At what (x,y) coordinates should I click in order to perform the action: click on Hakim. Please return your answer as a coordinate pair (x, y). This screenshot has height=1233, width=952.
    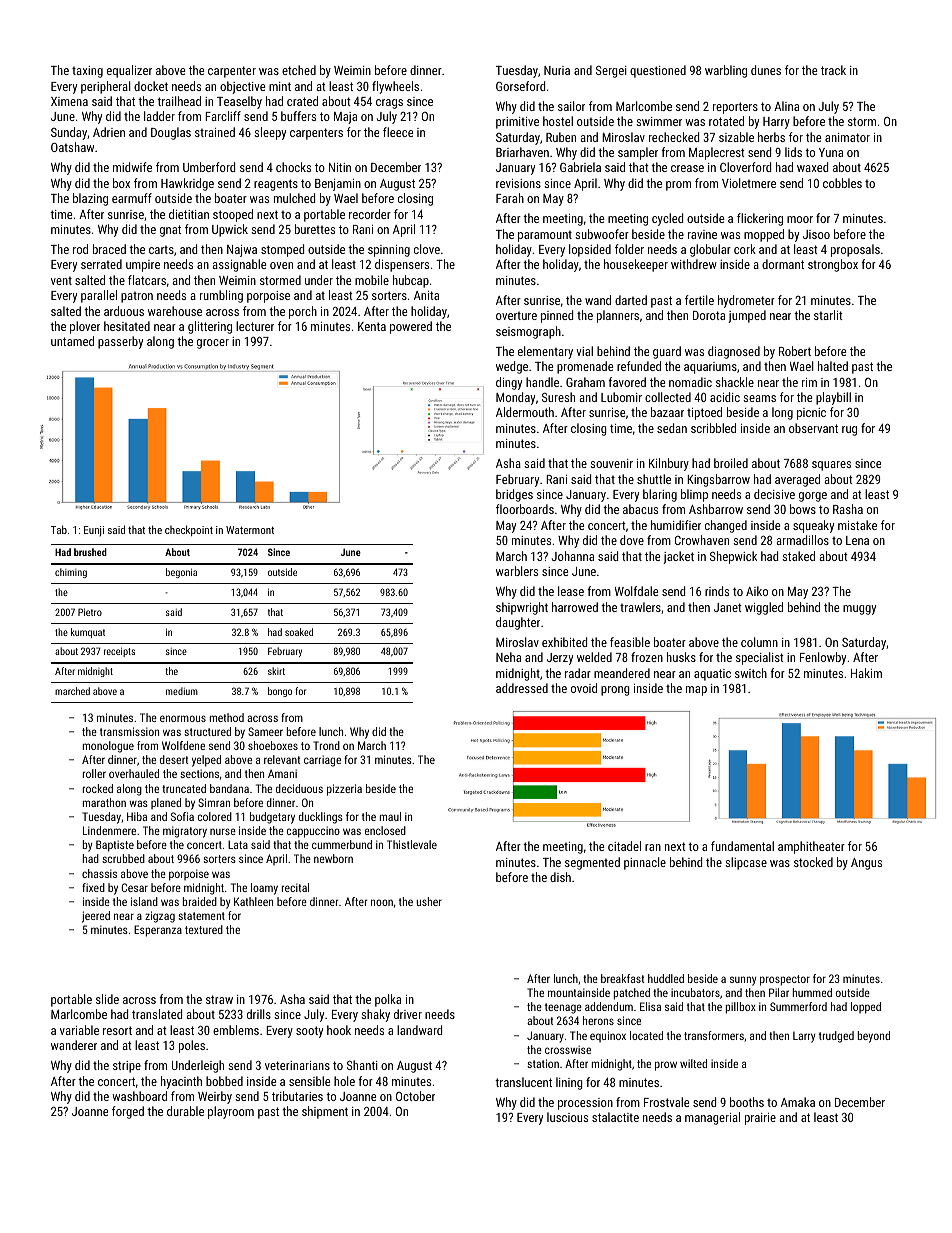
    Looking at the image, I should click on (866, 673).
